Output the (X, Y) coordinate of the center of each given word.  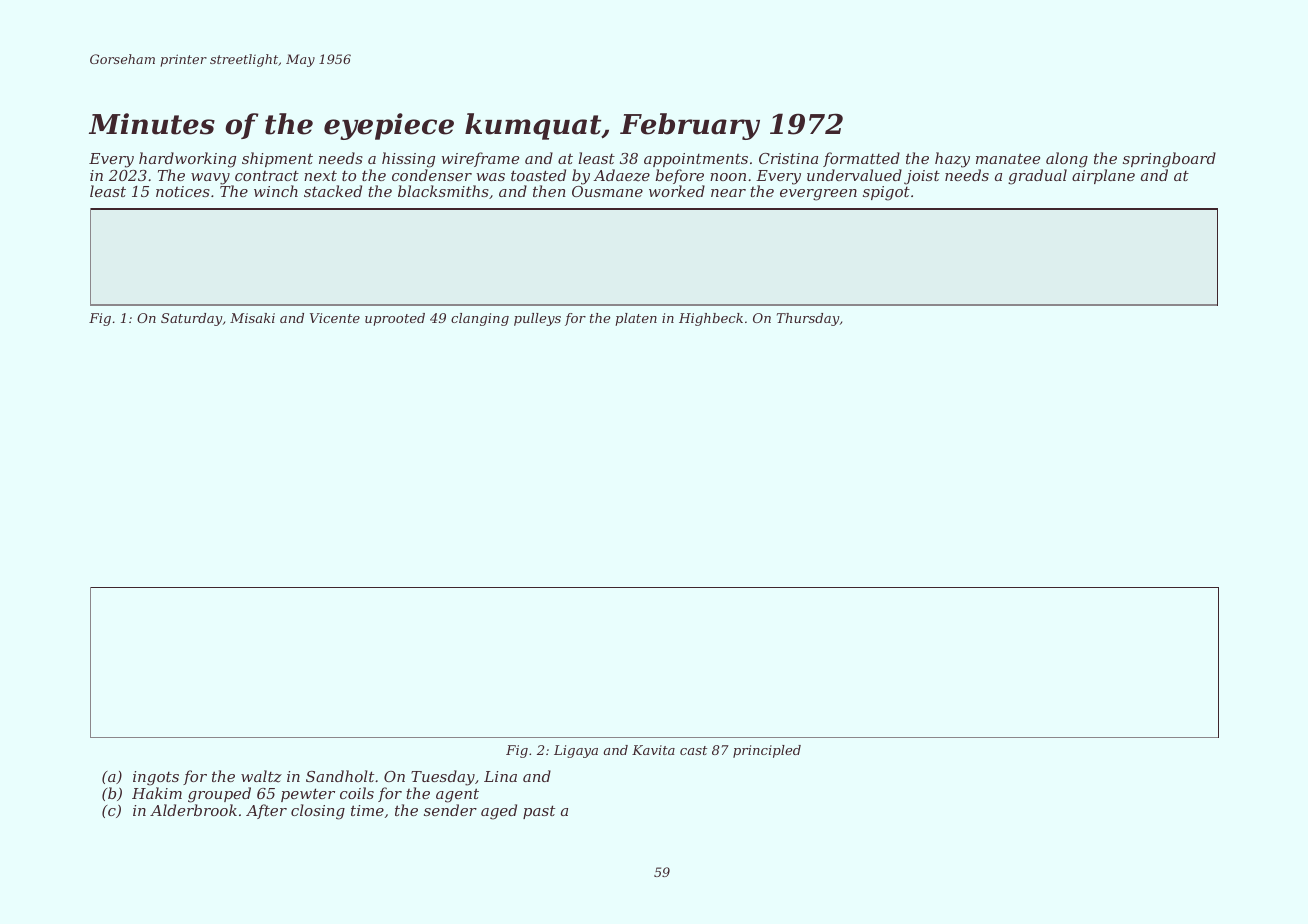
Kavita (653, 750)
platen (636, 319)
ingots (156, 778)
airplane (1103, 176)
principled (767, 751)
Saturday (191, 319)
